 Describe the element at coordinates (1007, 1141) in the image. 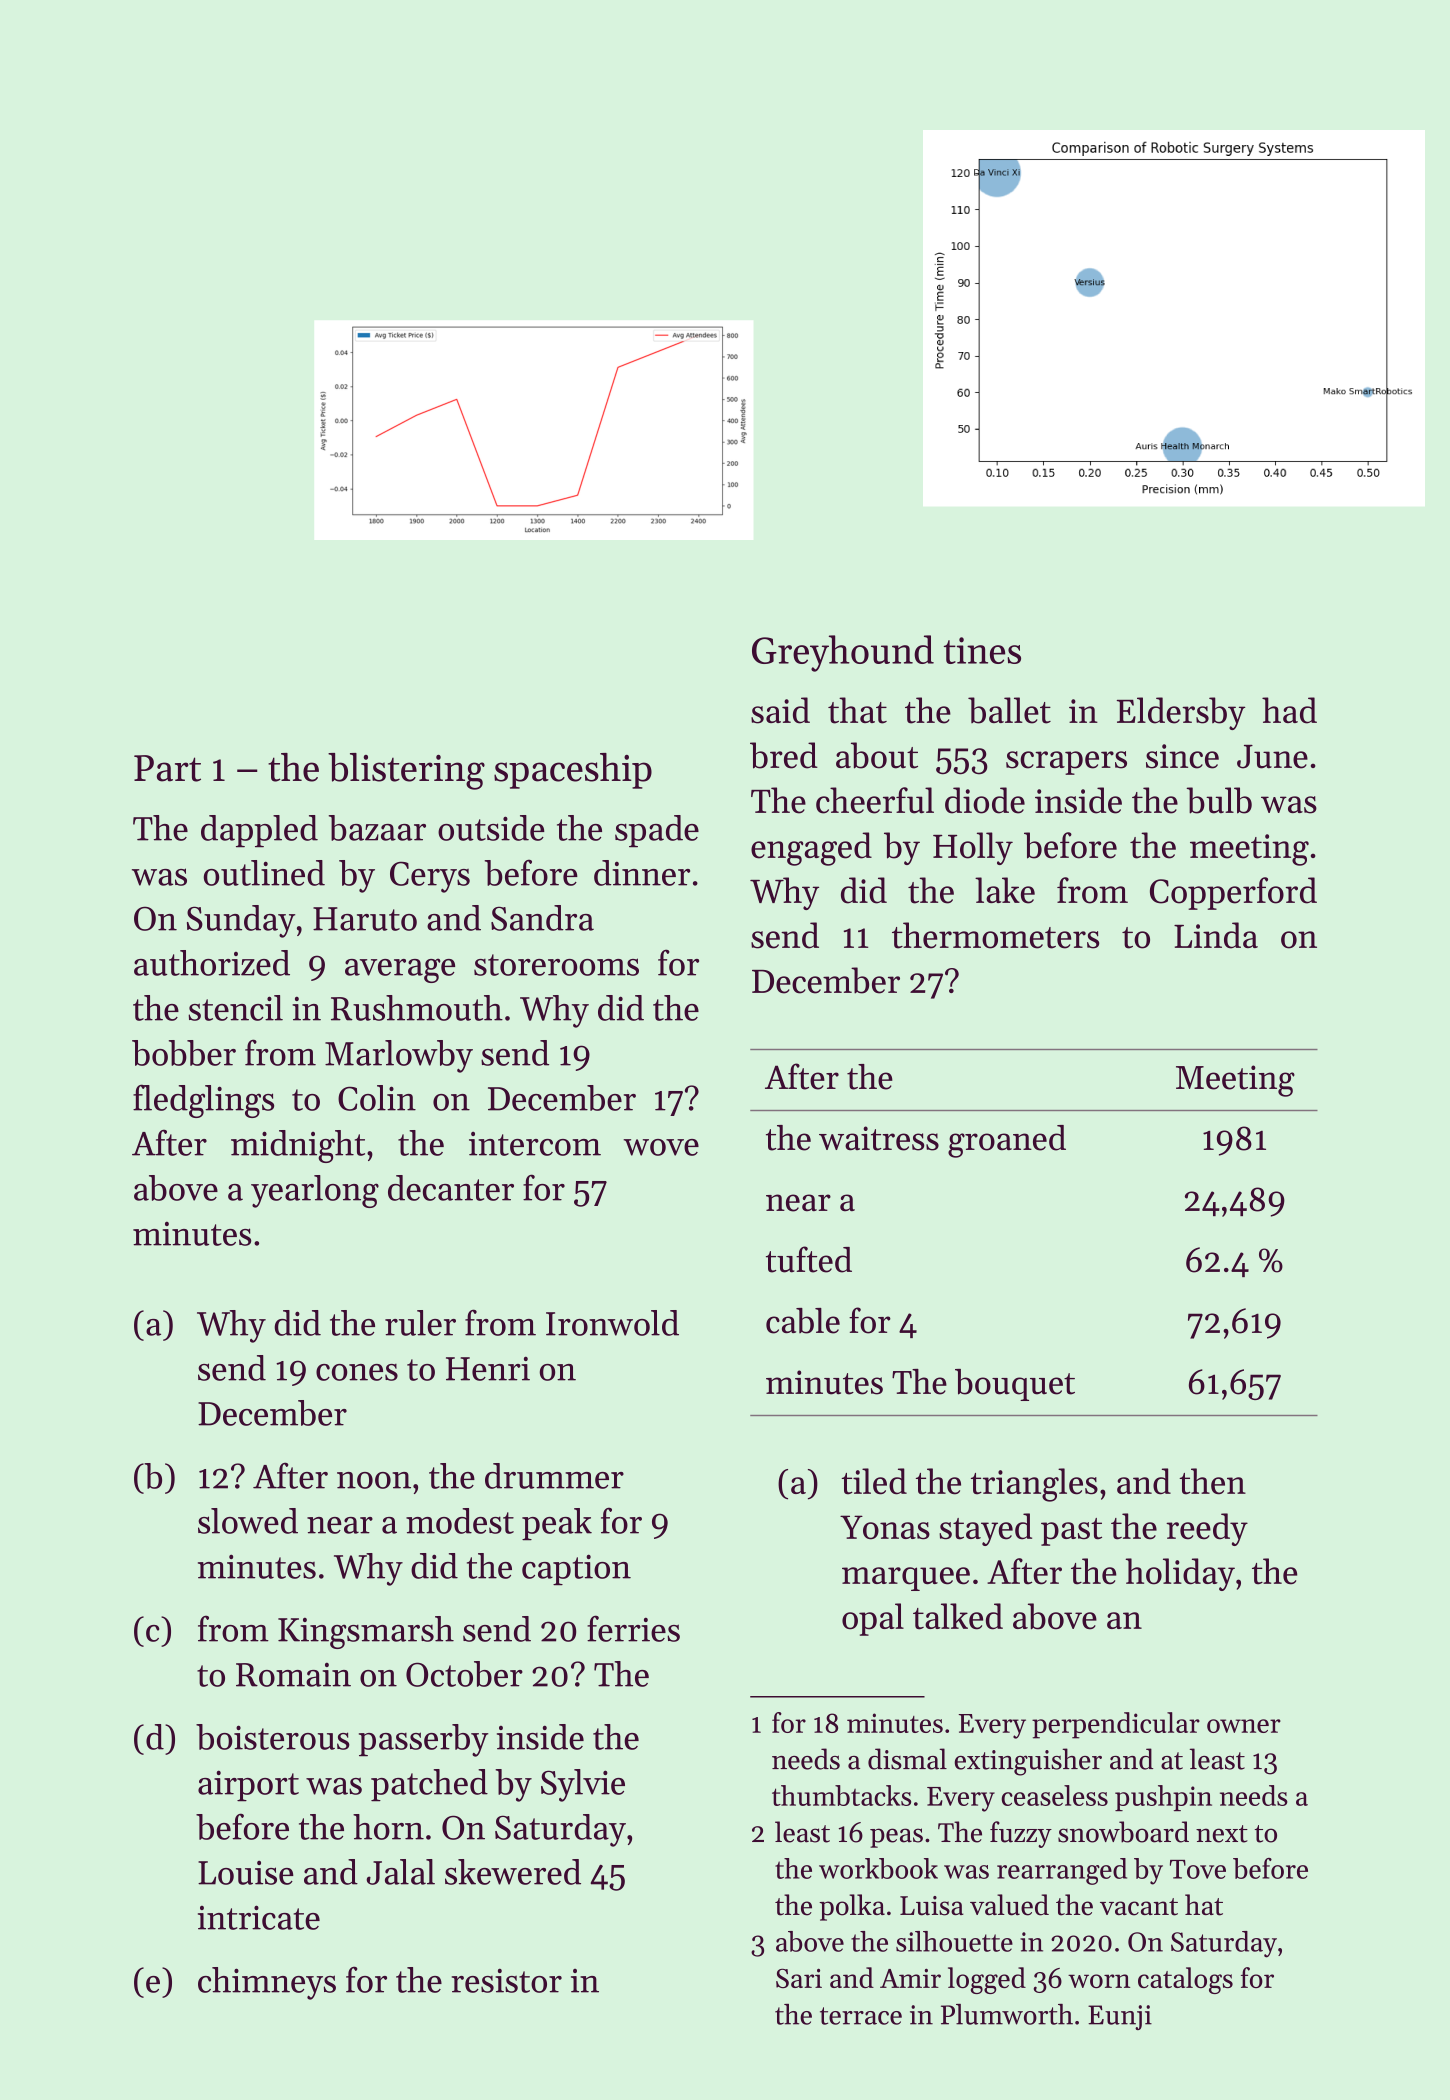

I see `groaned` at that location.
